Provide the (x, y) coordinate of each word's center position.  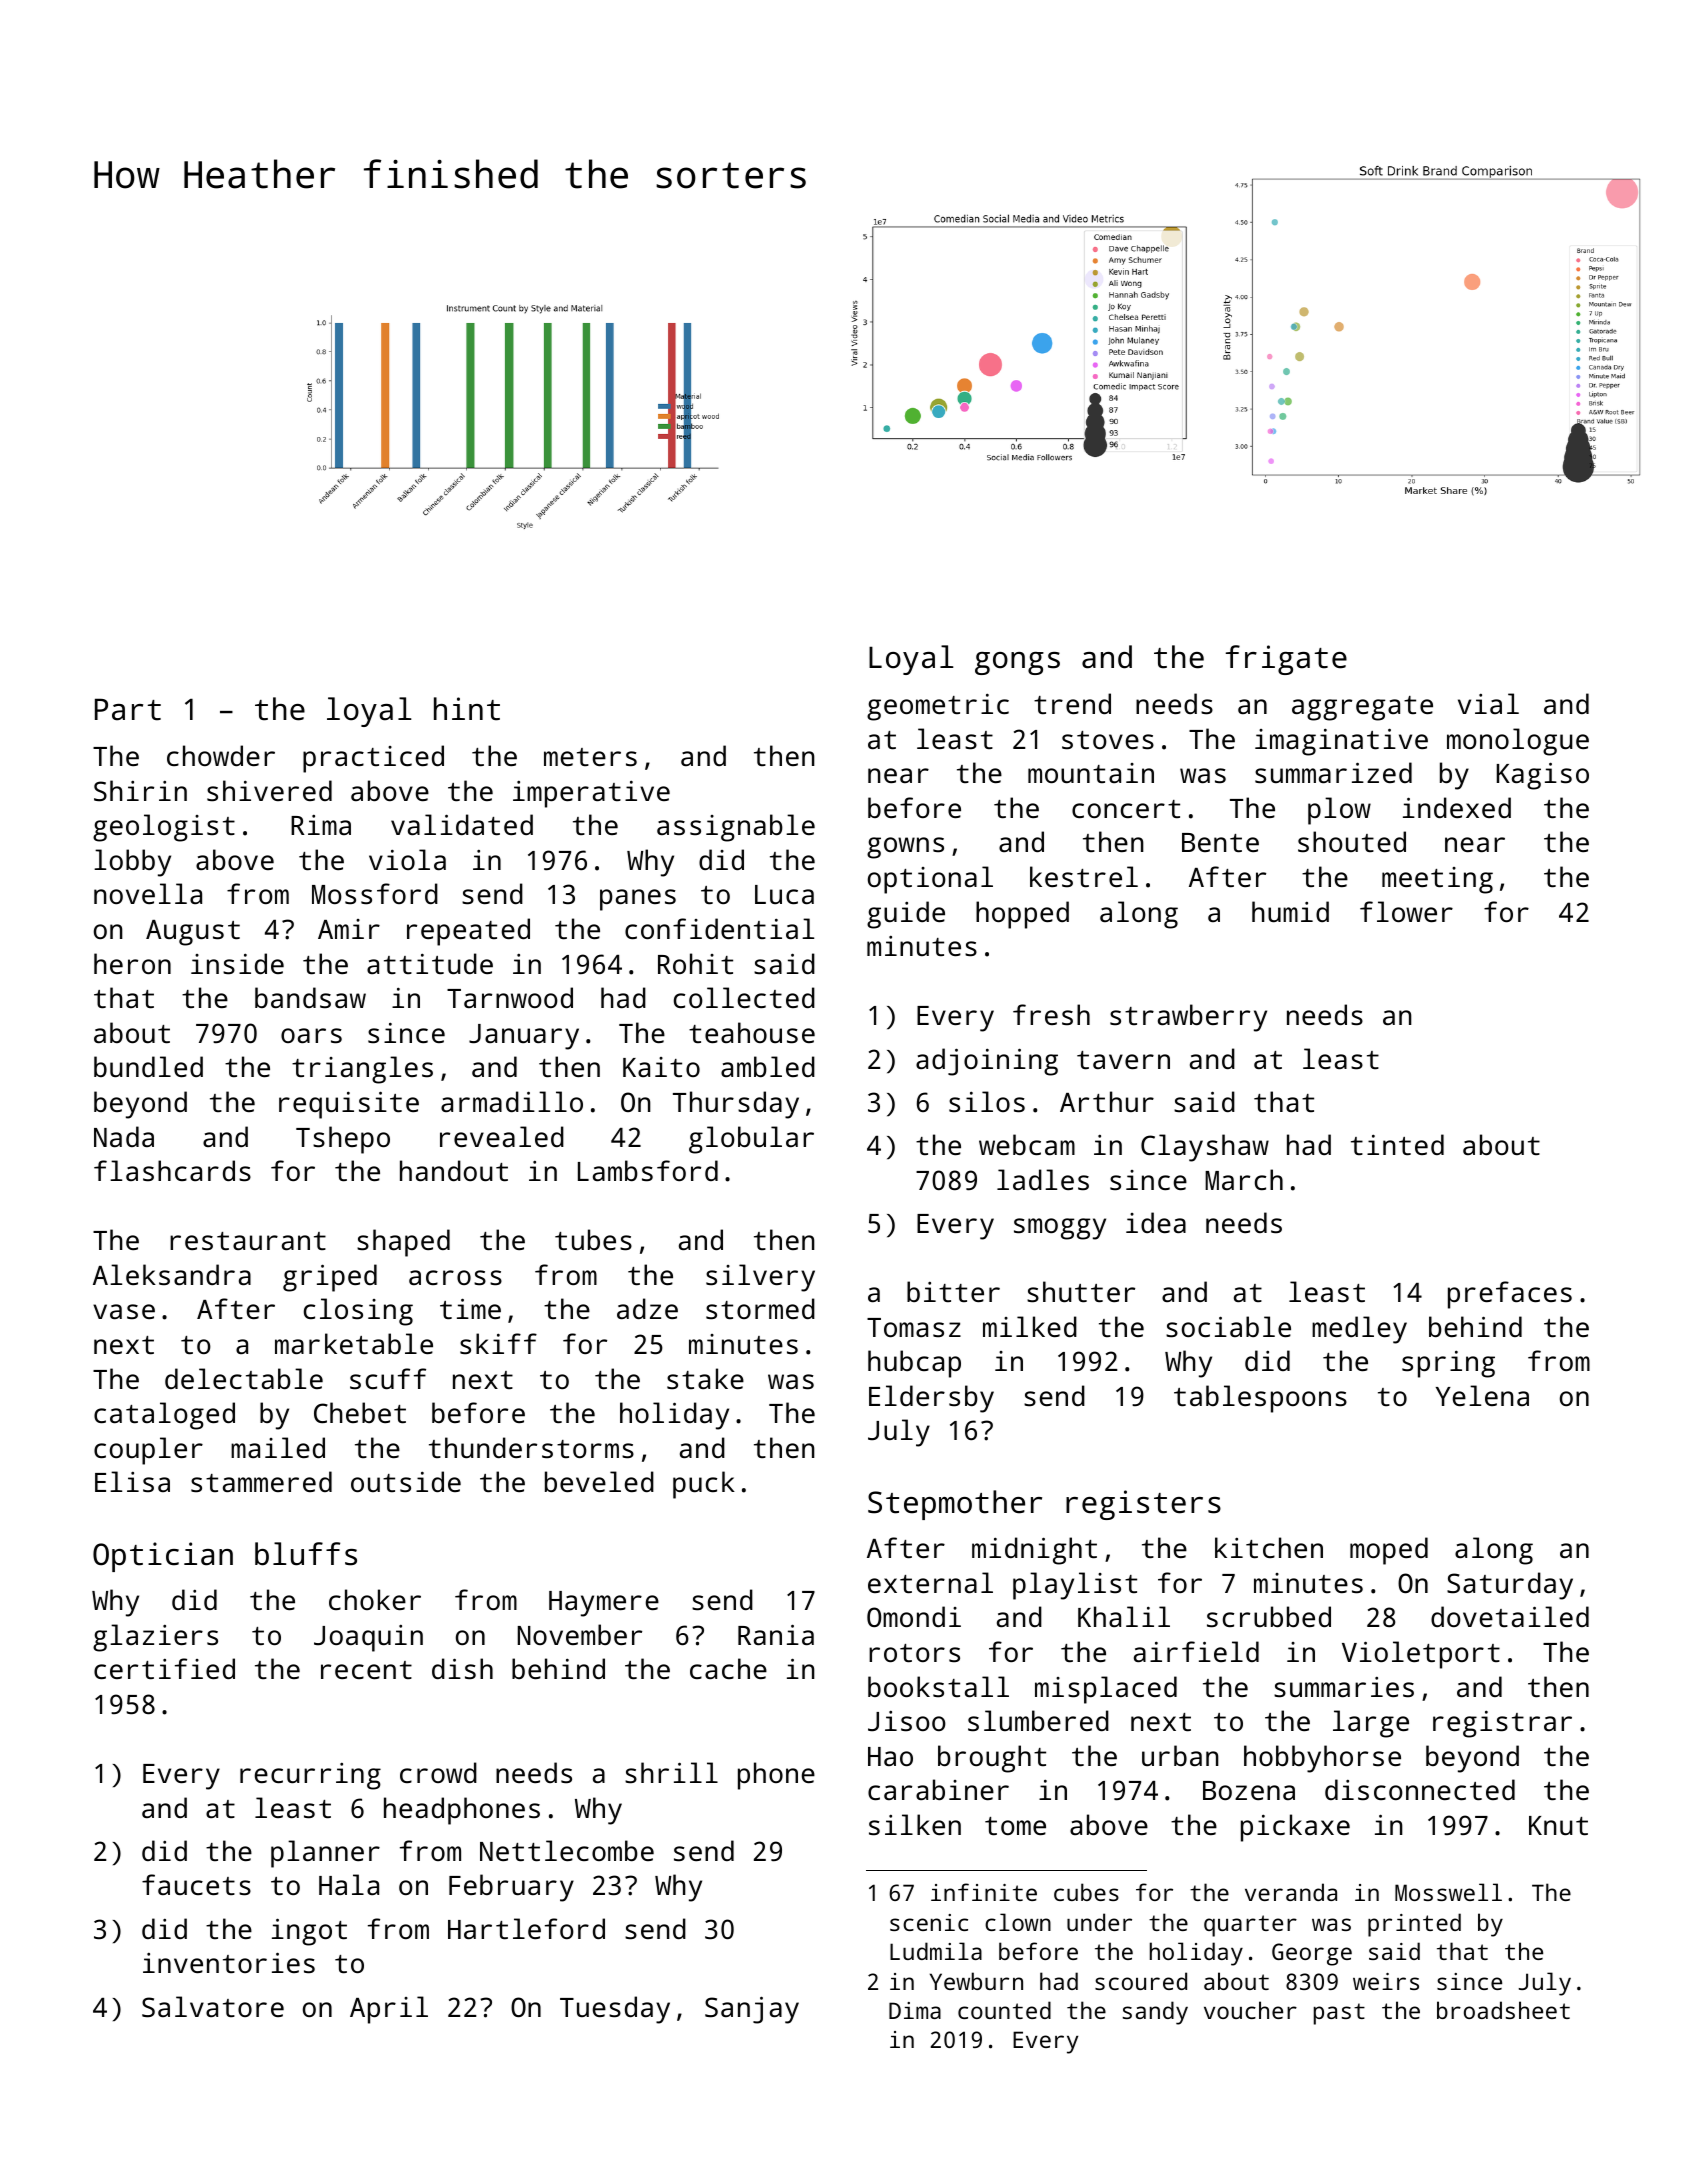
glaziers (155, 1638)
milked (1030, 1326)
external (930, 1583)
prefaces (1510, 1295)
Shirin (140, 791)
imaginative (1341, 742)
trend (1072, 703)
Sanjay (752, 2010)
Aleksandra (172, 1274)
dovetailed (1510, 1616)
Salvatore (213, 2007)
